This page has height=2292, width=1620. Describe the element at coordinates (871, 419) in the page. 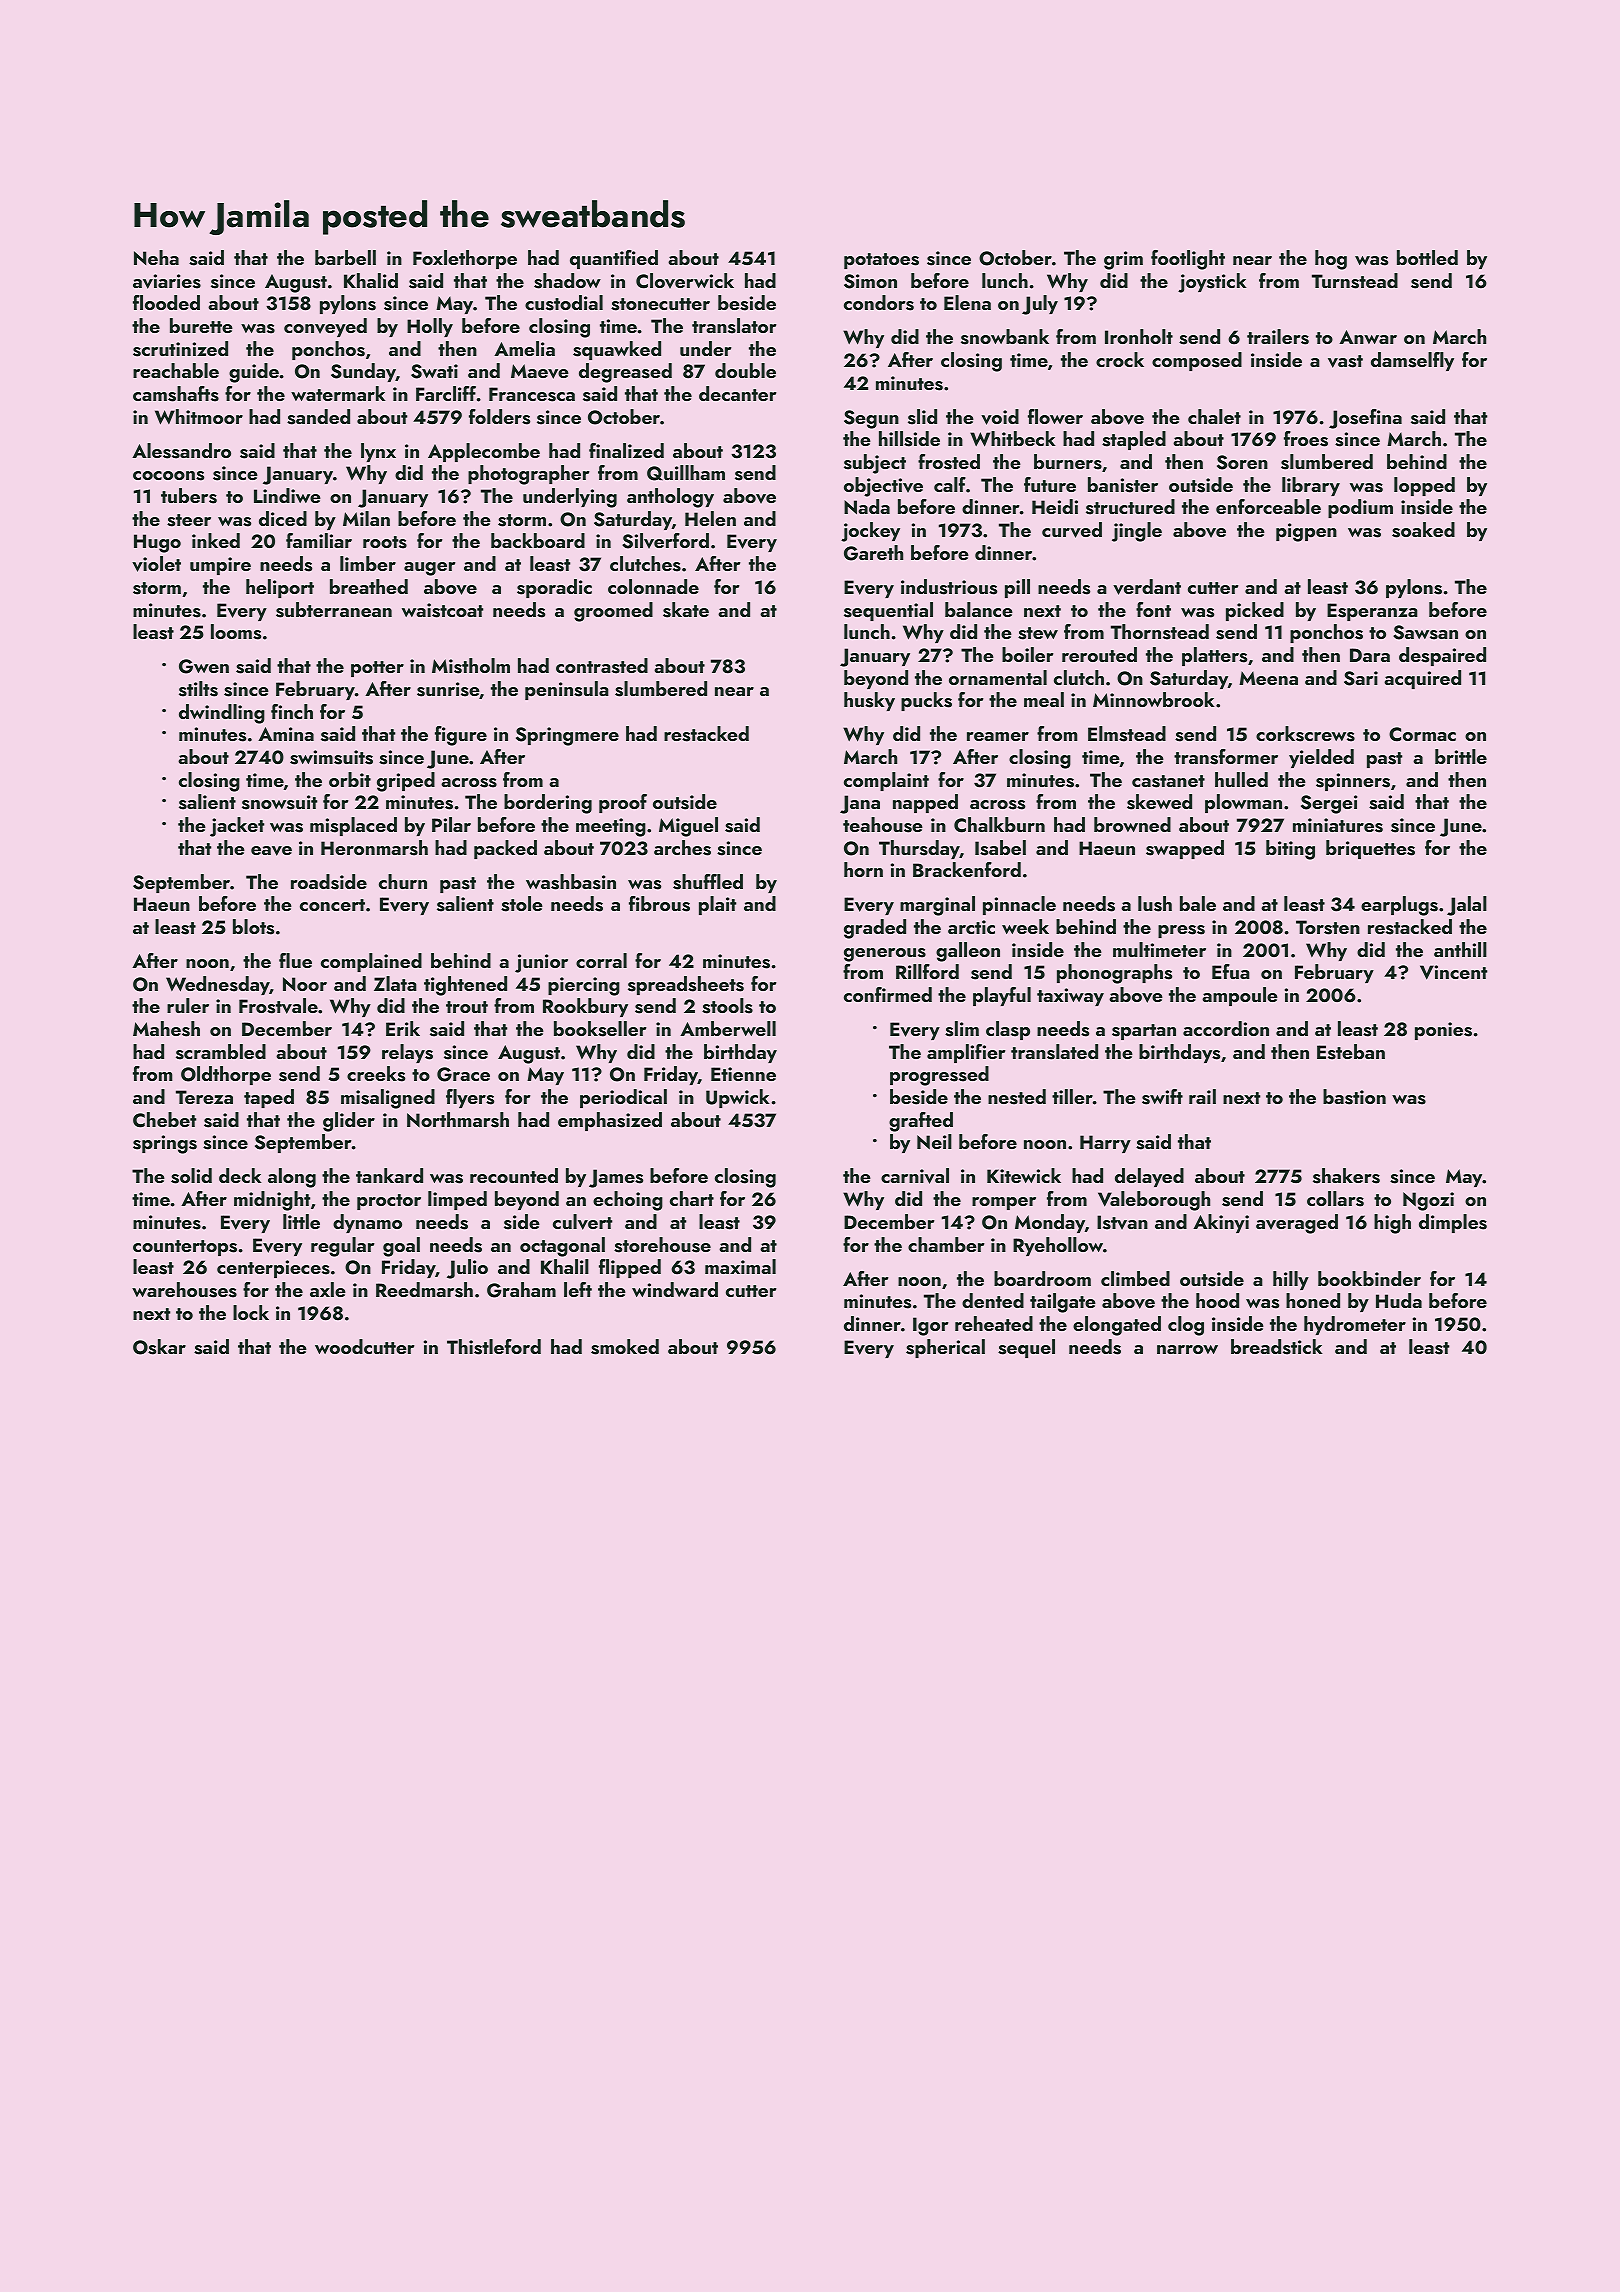

I see `Segun` at that location.
